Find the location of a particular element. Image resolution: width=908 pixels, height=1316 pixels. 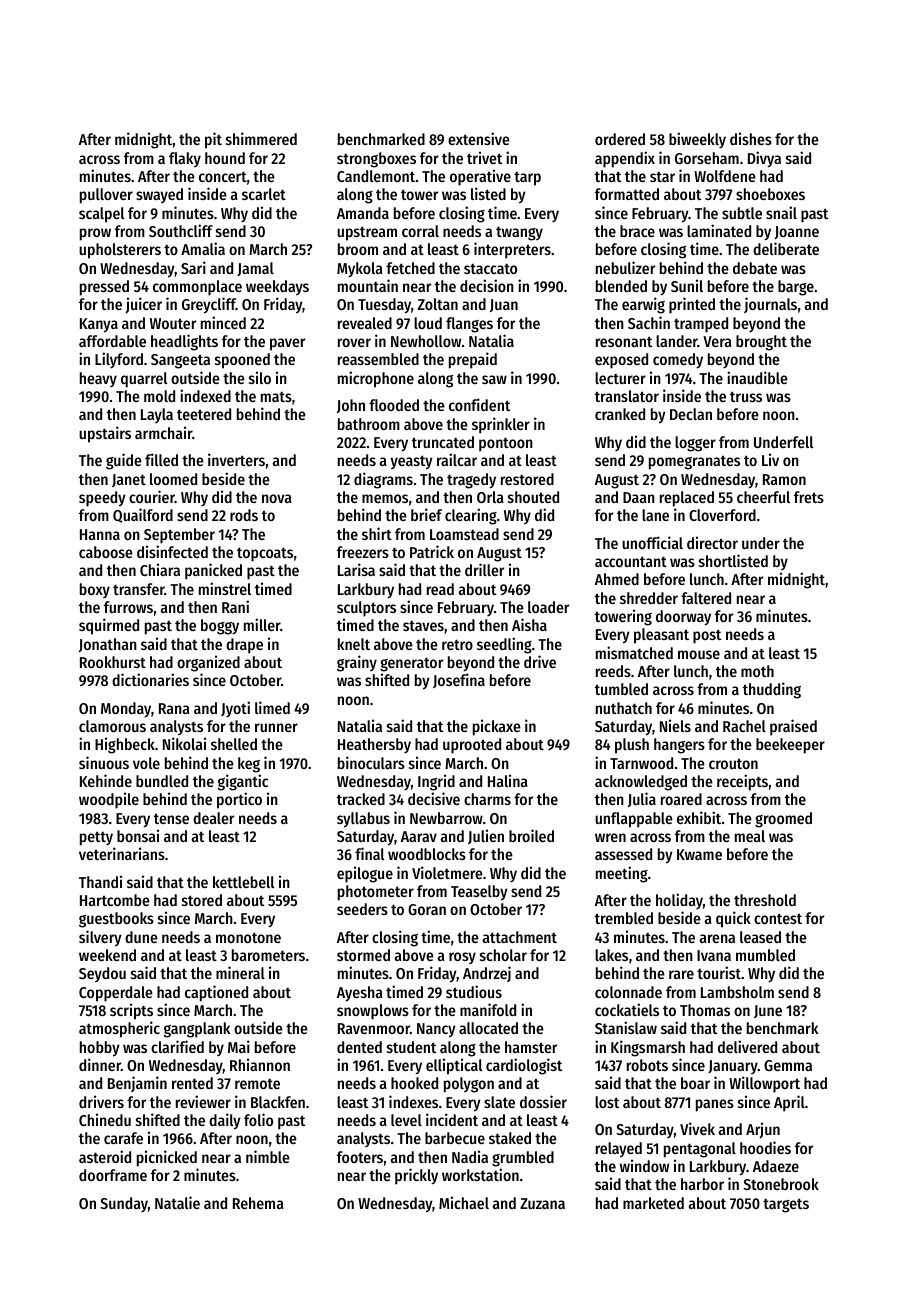

brace is located at coordinates (637, 231).
